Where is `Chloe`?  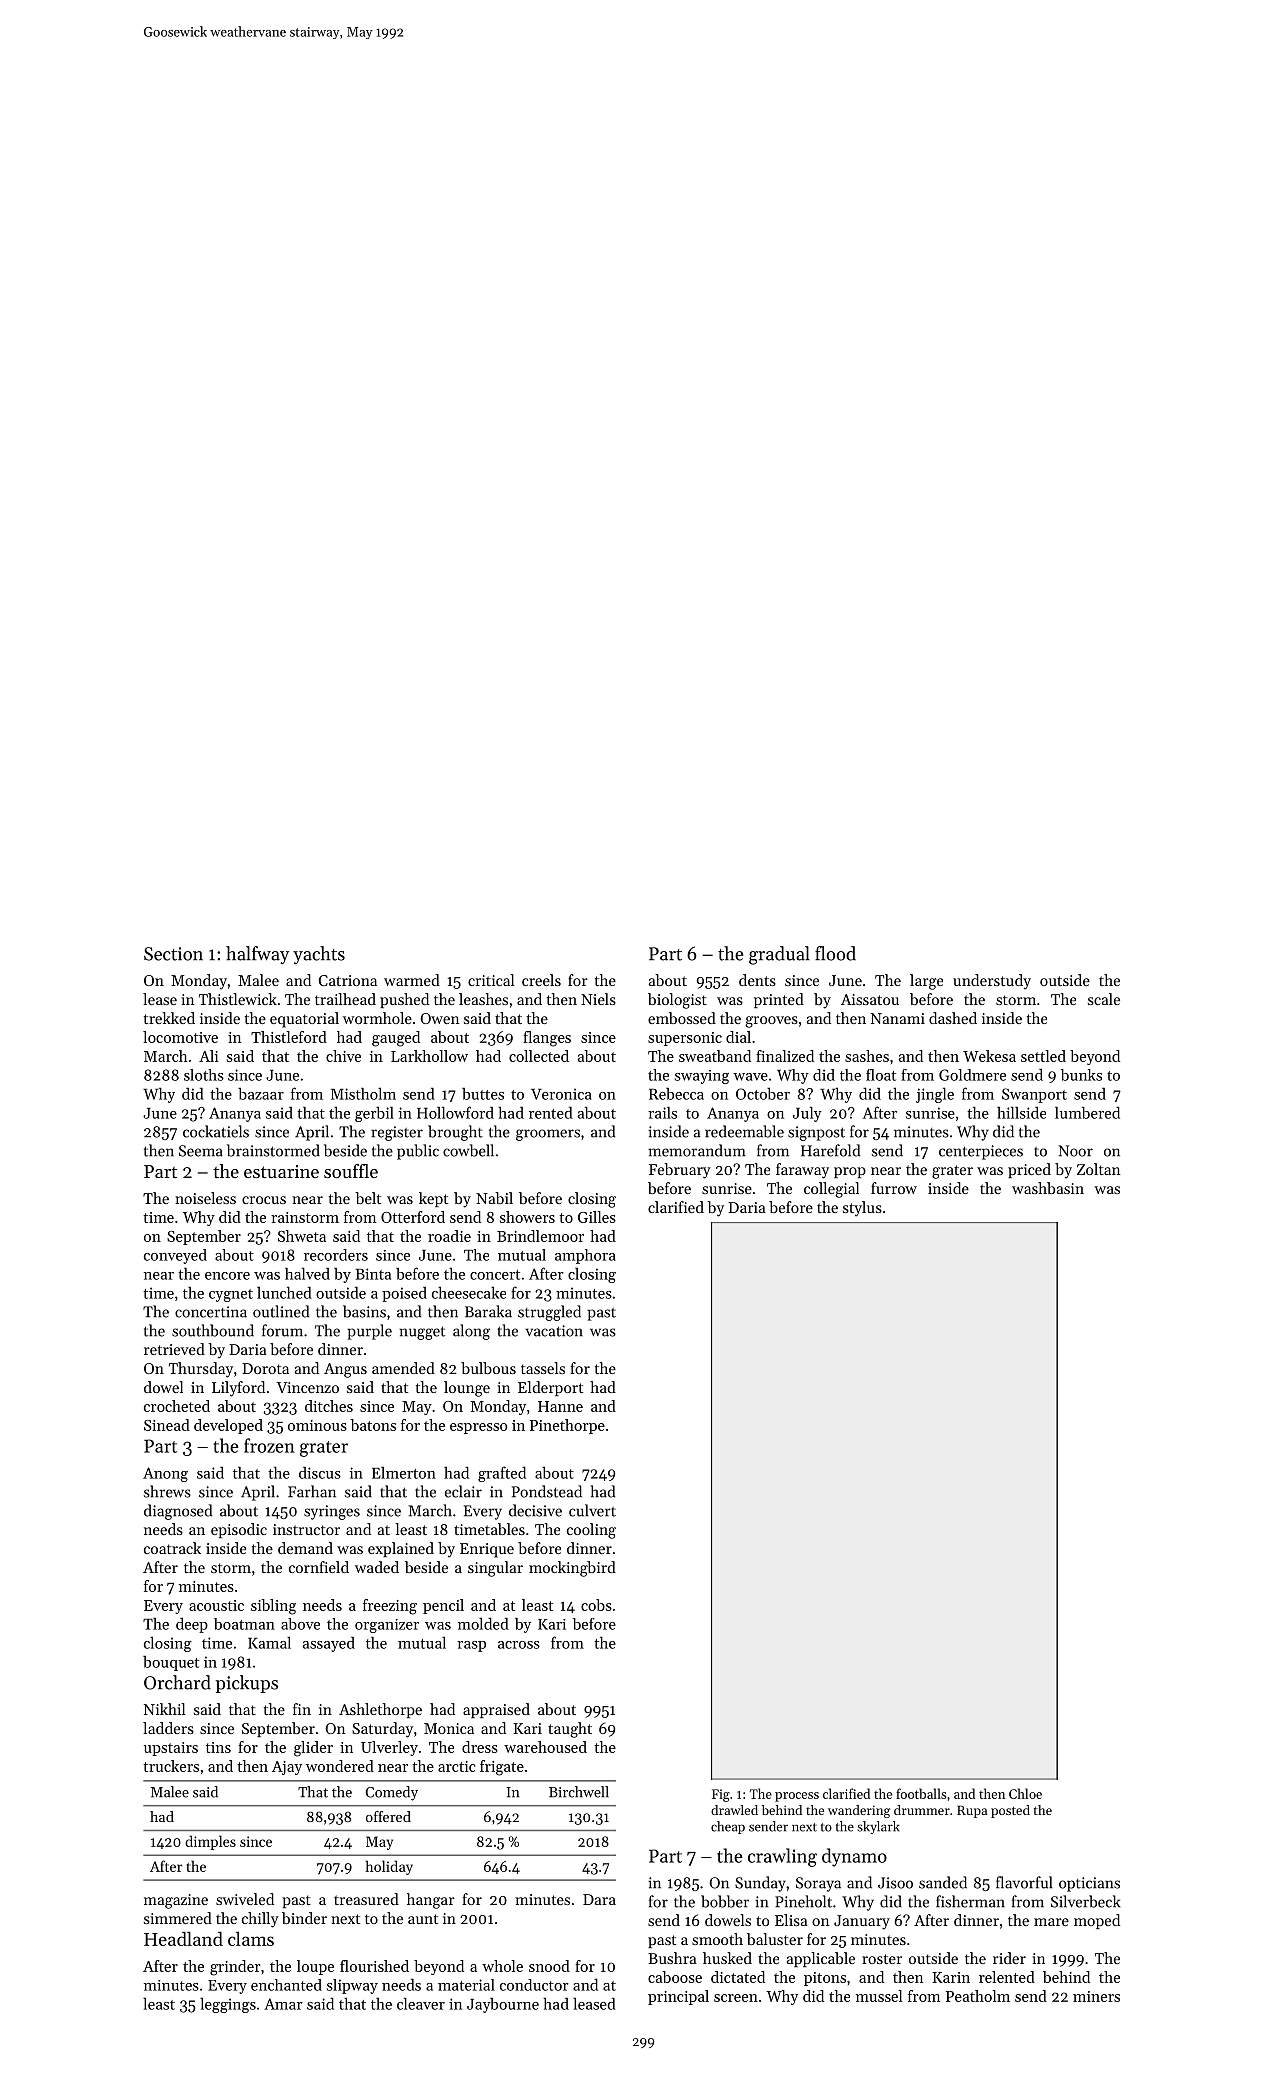 Chloe is located at coordinates (1025, 1793).
